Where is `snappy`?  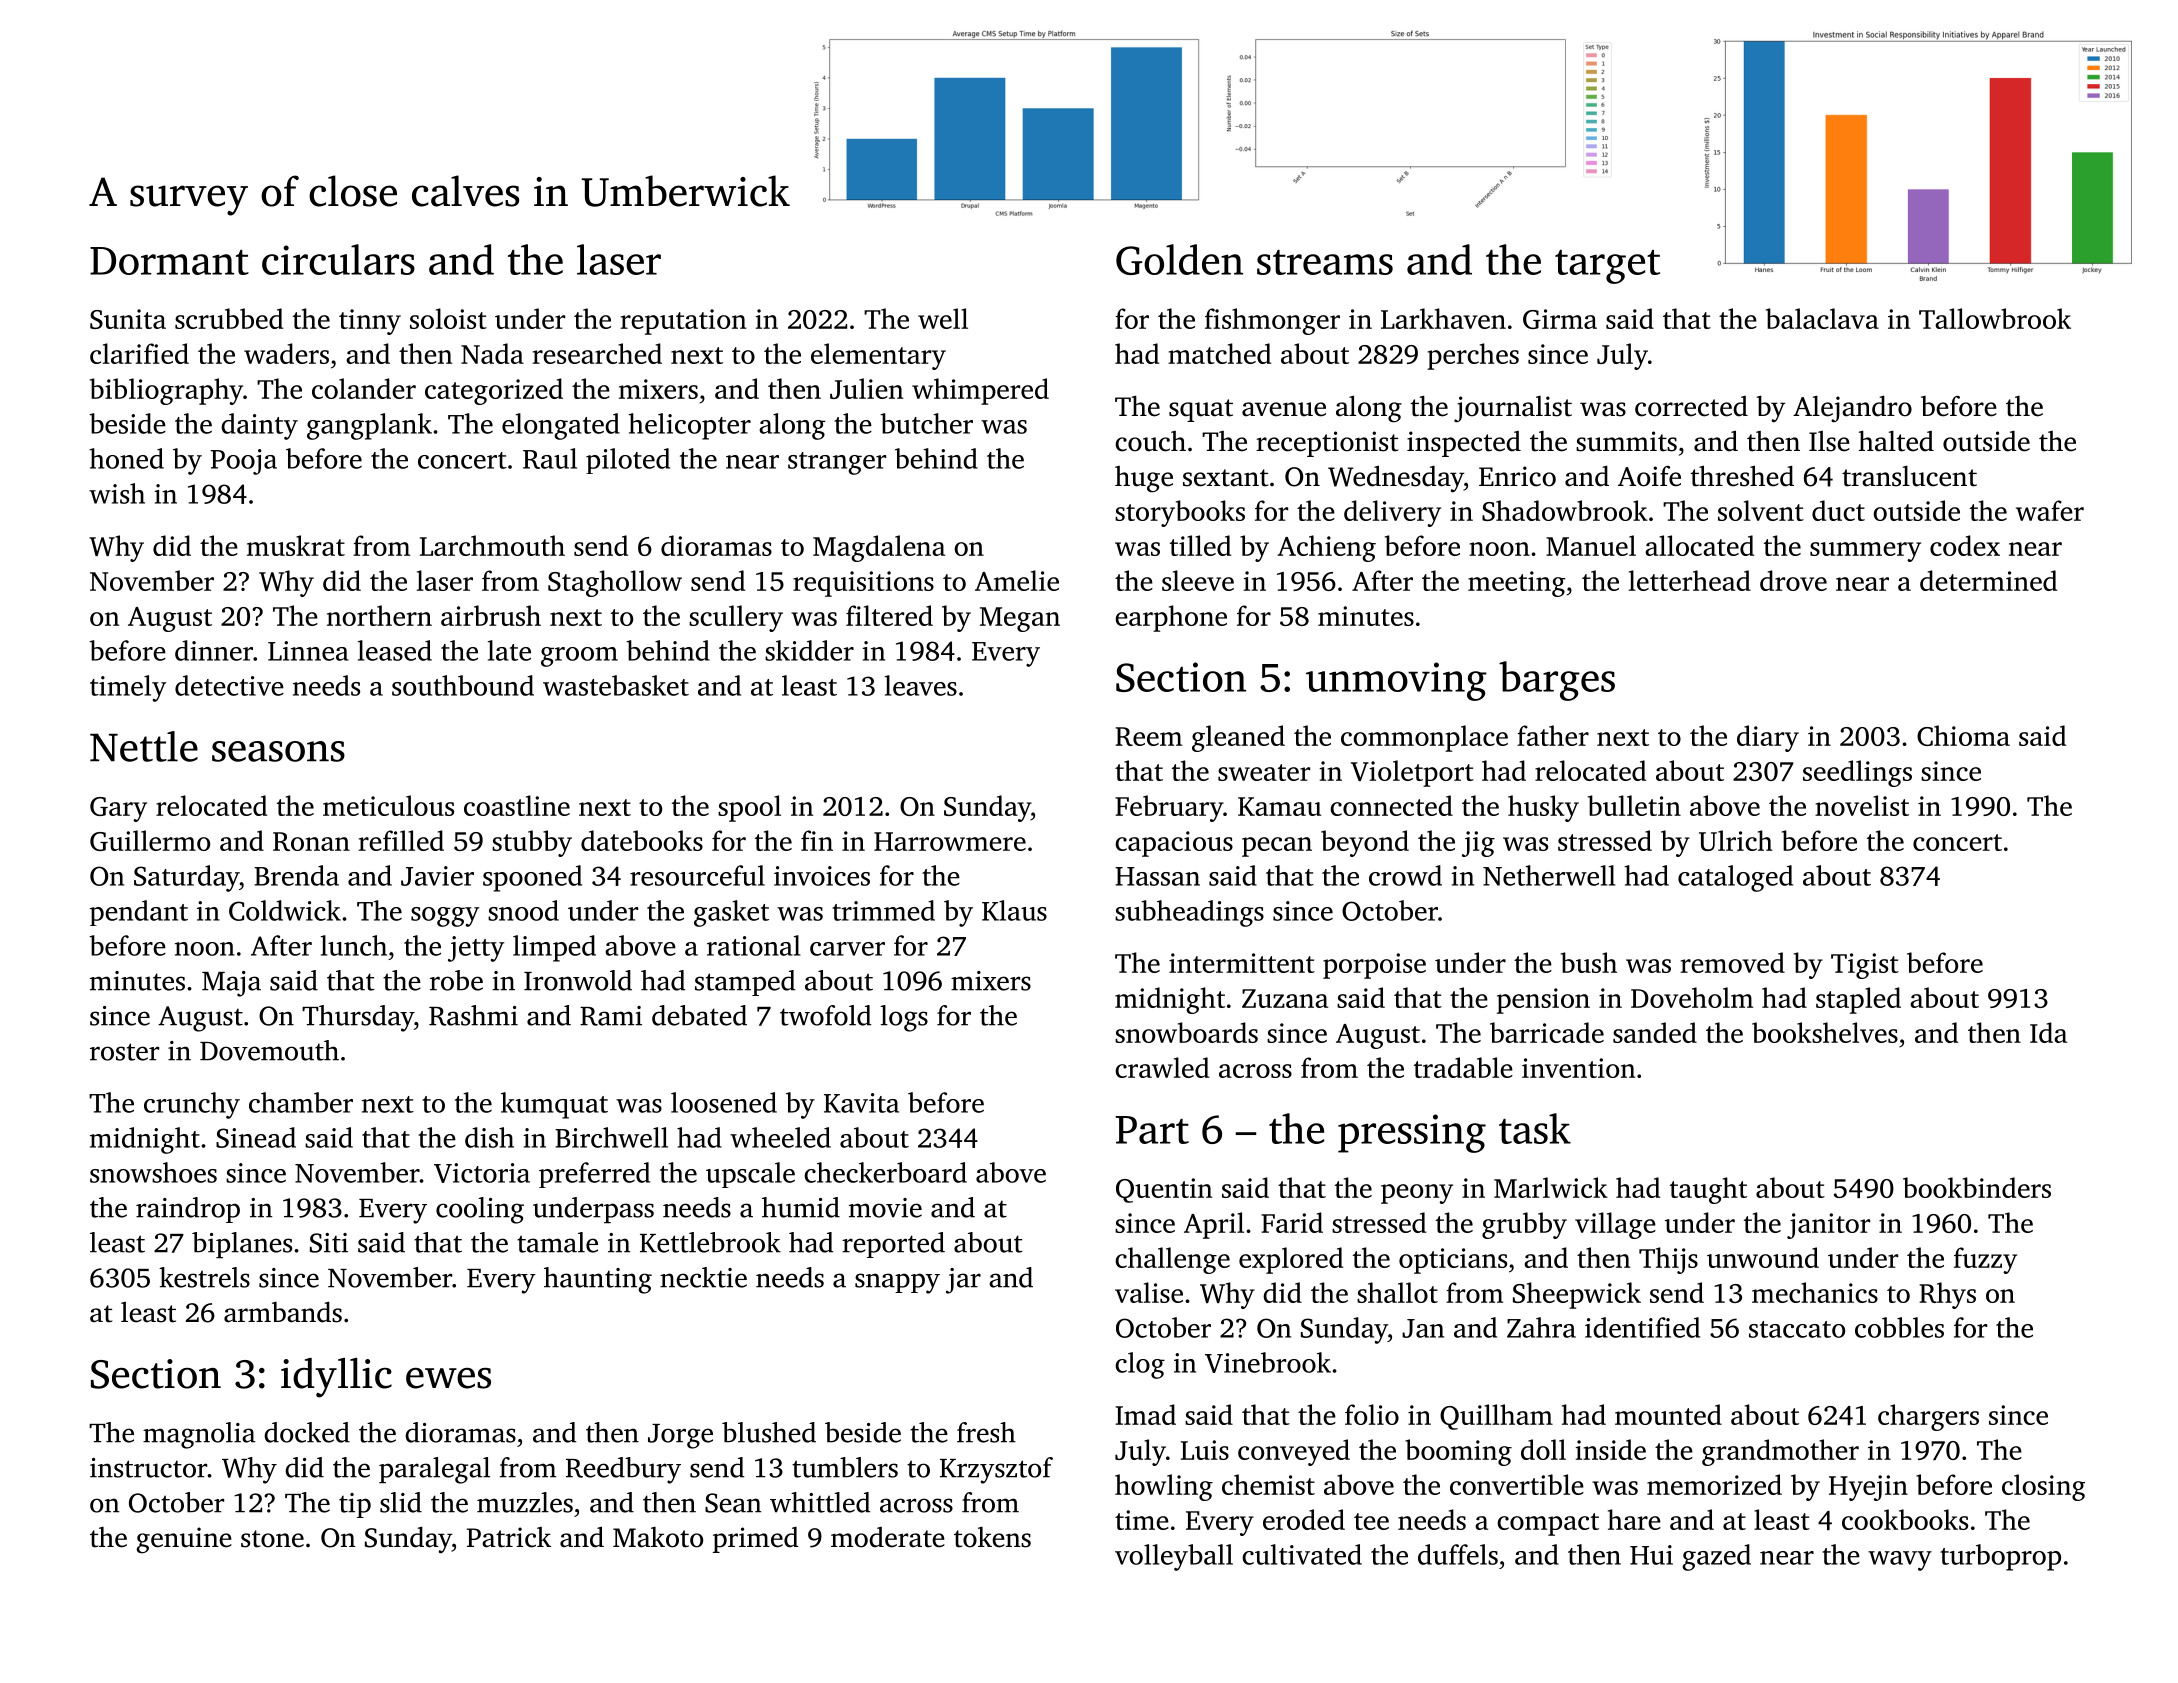 snappy is located at coordinates (897, 1283).
